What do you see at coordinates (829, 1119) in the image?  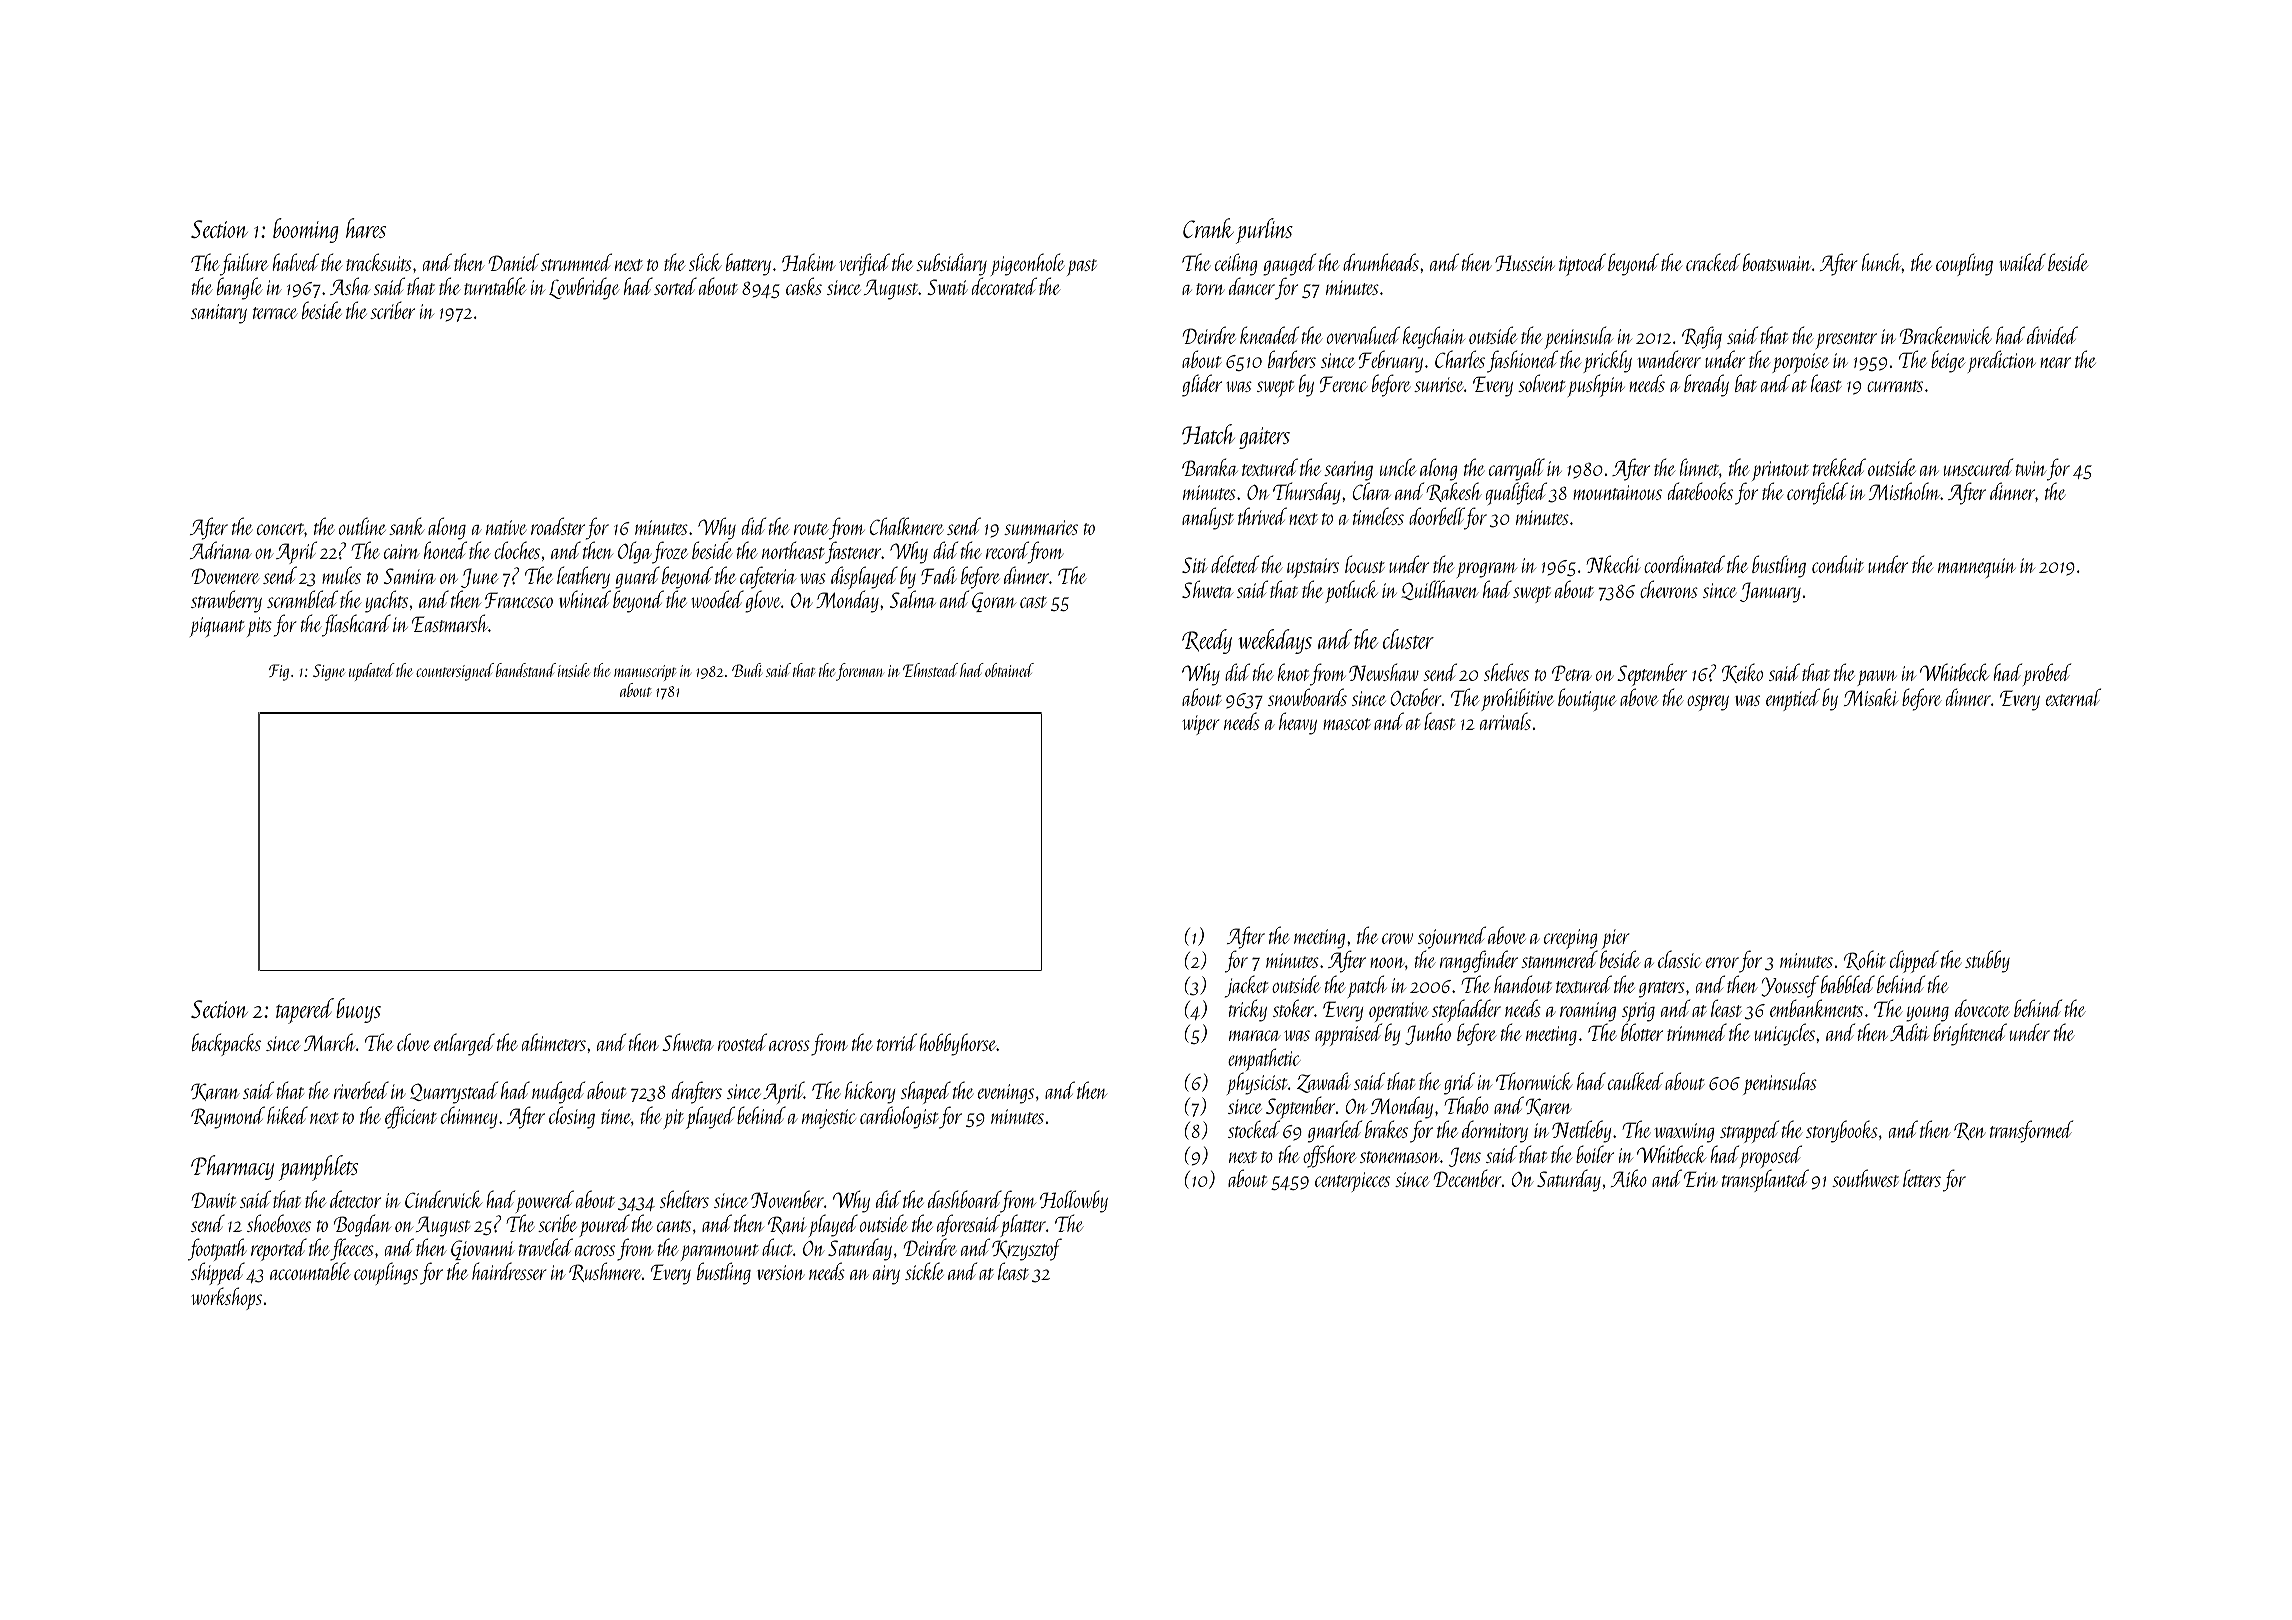 I see `majestic` at bounding box center [829, 1119].
